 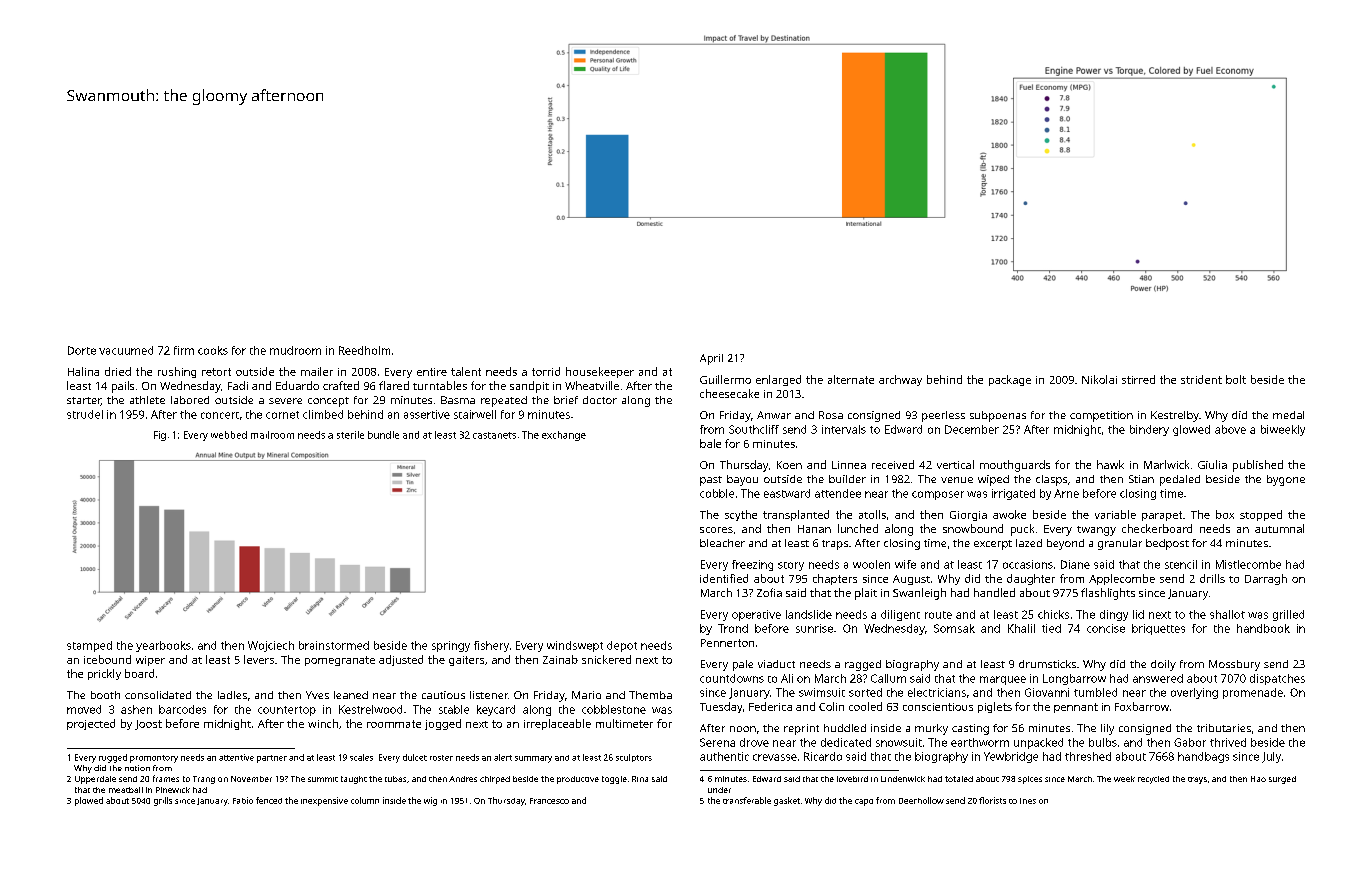 What do you see at coordinates (711, 481) in the screenshot?
I see `past` at bounding box center [711, 481].
